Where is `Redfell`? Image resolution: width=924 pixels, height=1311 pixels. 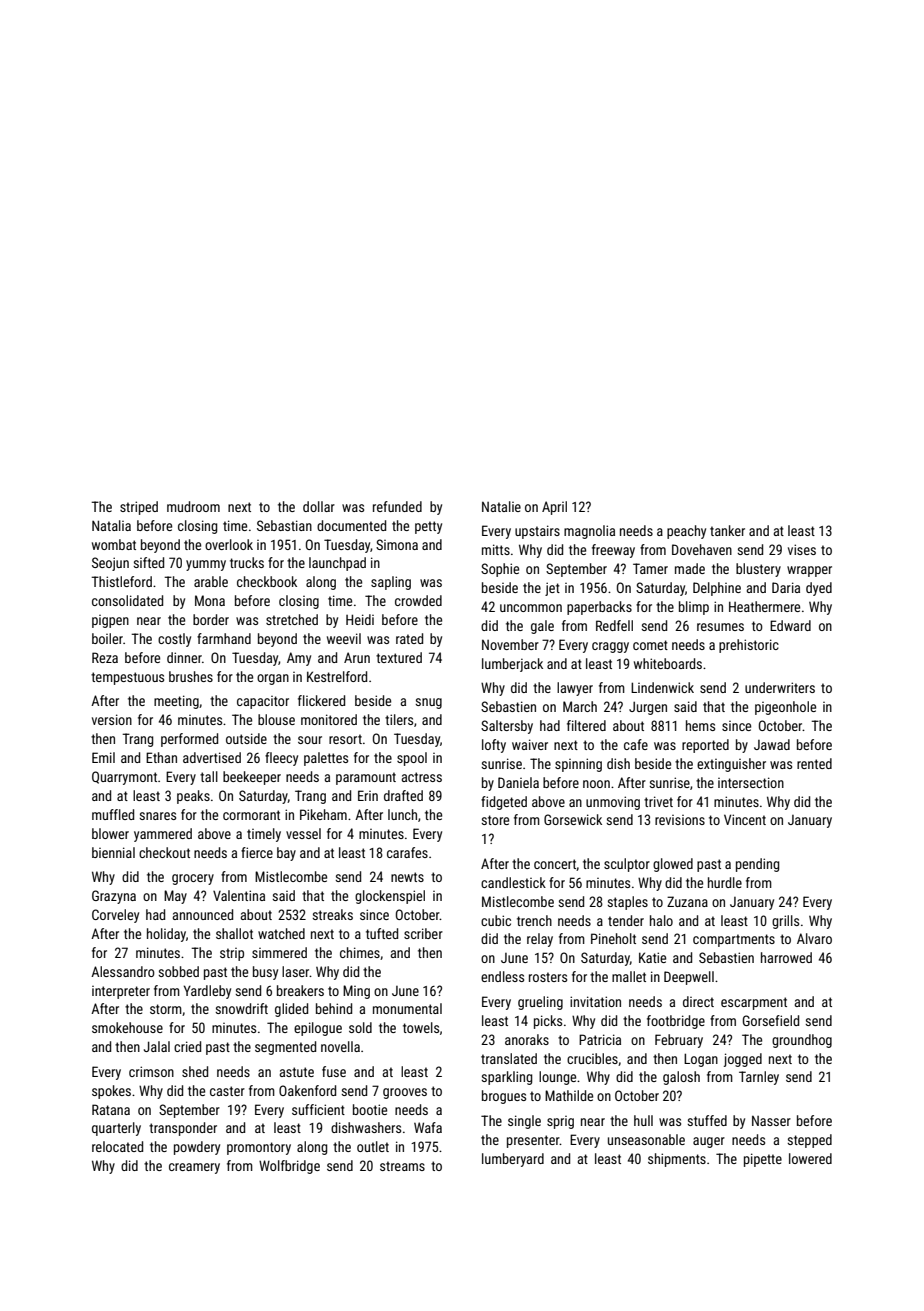
Redfell is located at coordinates (614, 625).
